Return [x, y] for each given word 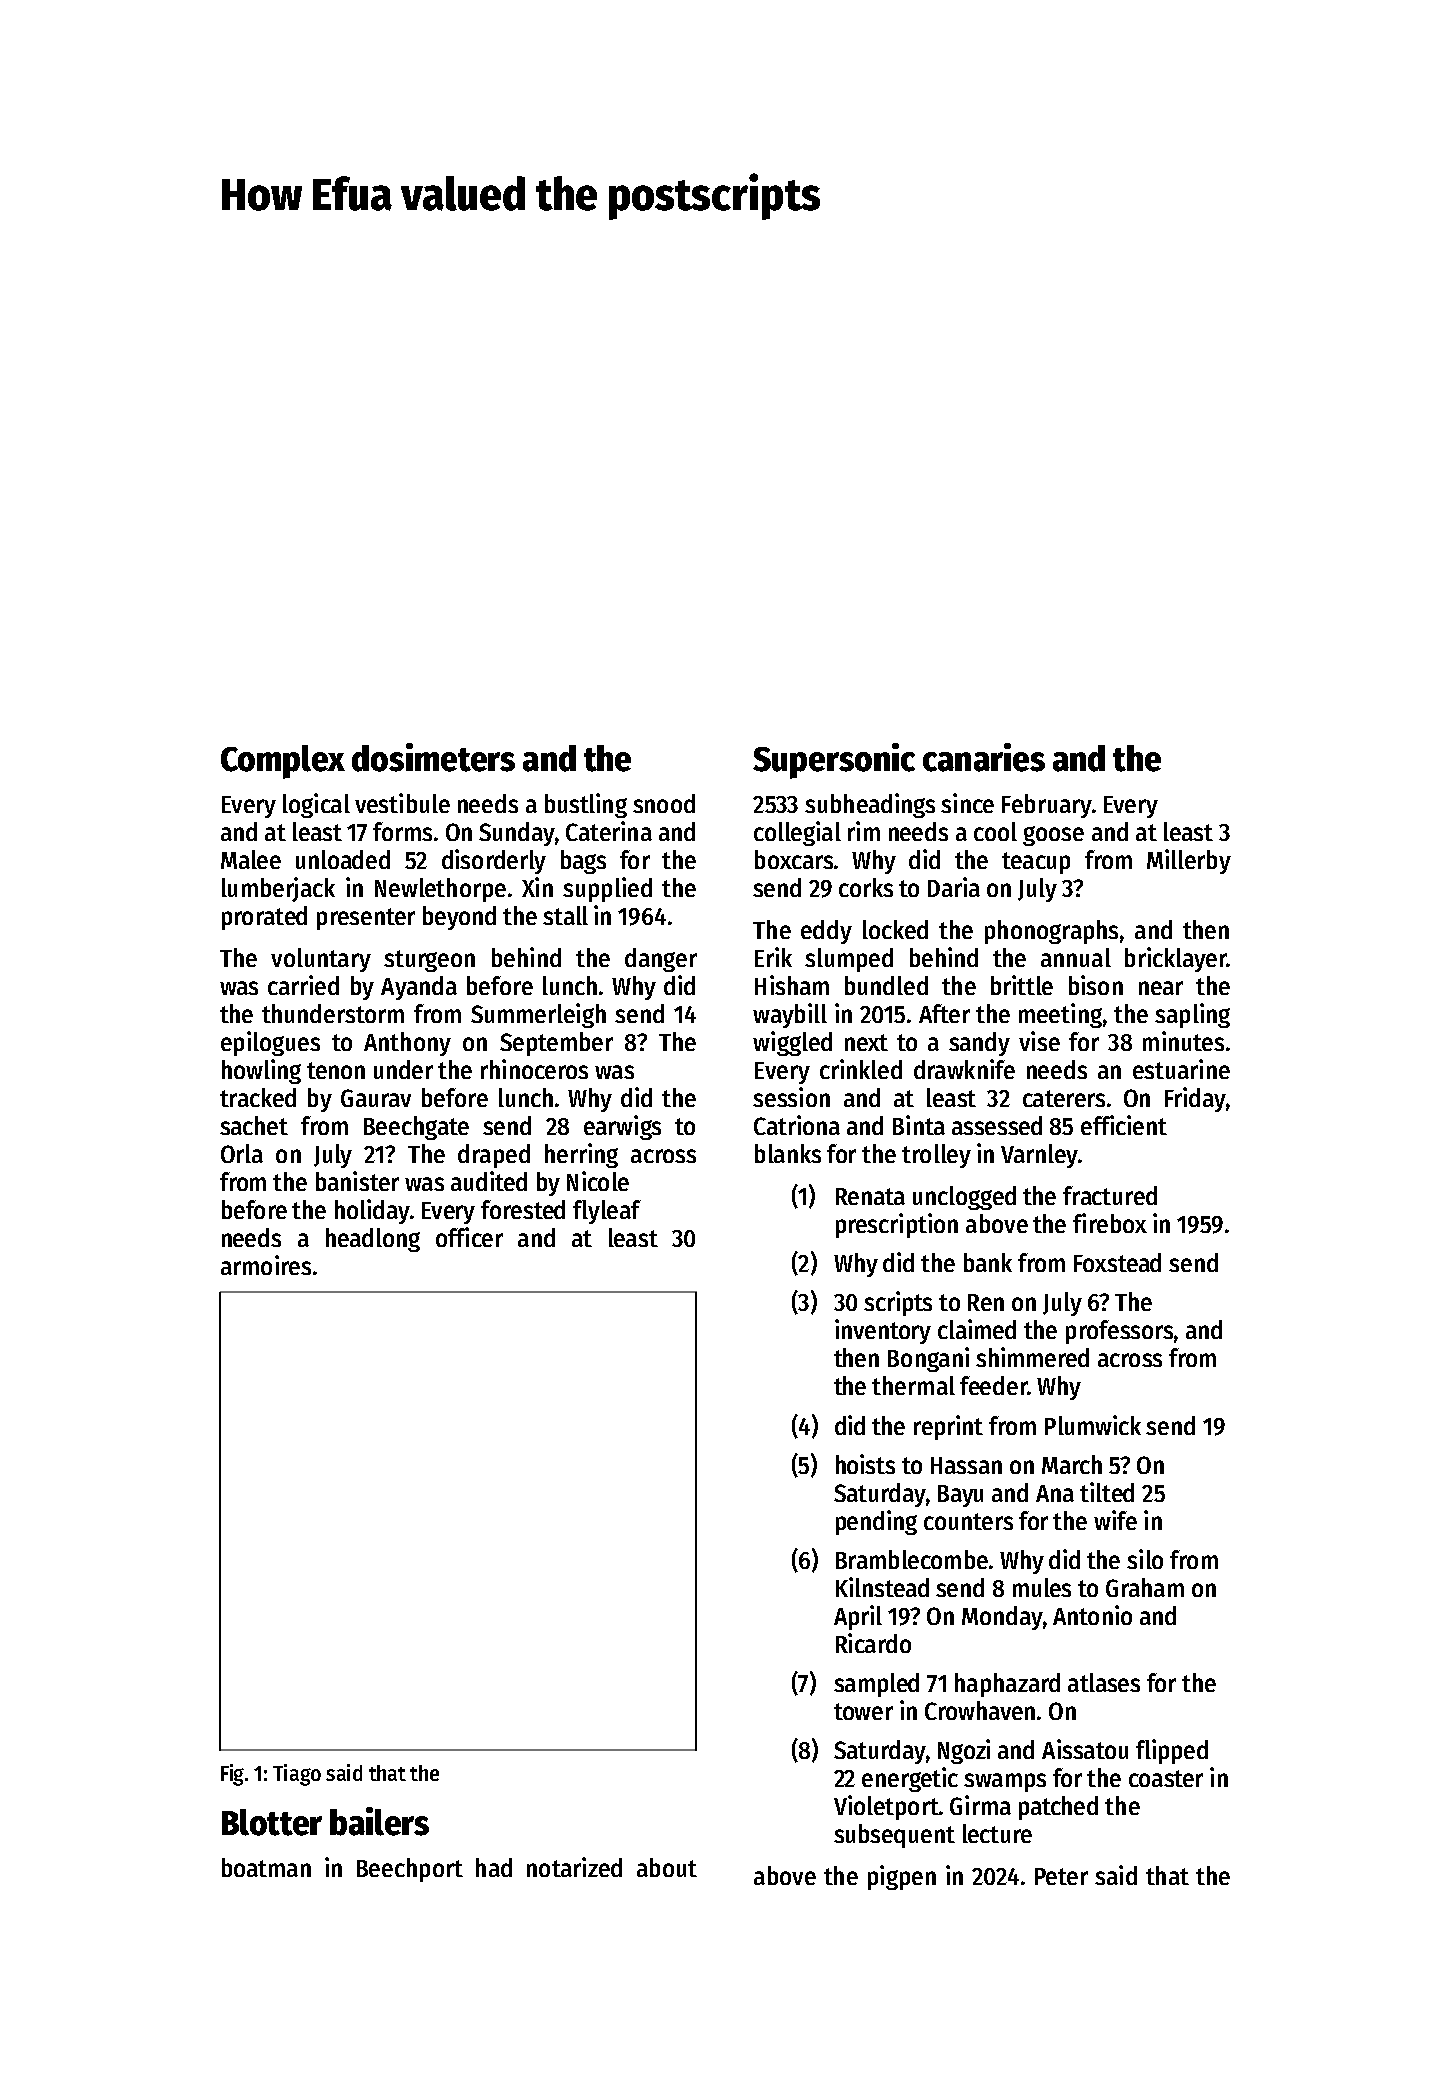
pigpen [902, 1877]
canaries [984, 757]
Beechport [410, 1870]
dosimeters [433, 757]
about [667, 1867]
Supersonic [834, 761]
